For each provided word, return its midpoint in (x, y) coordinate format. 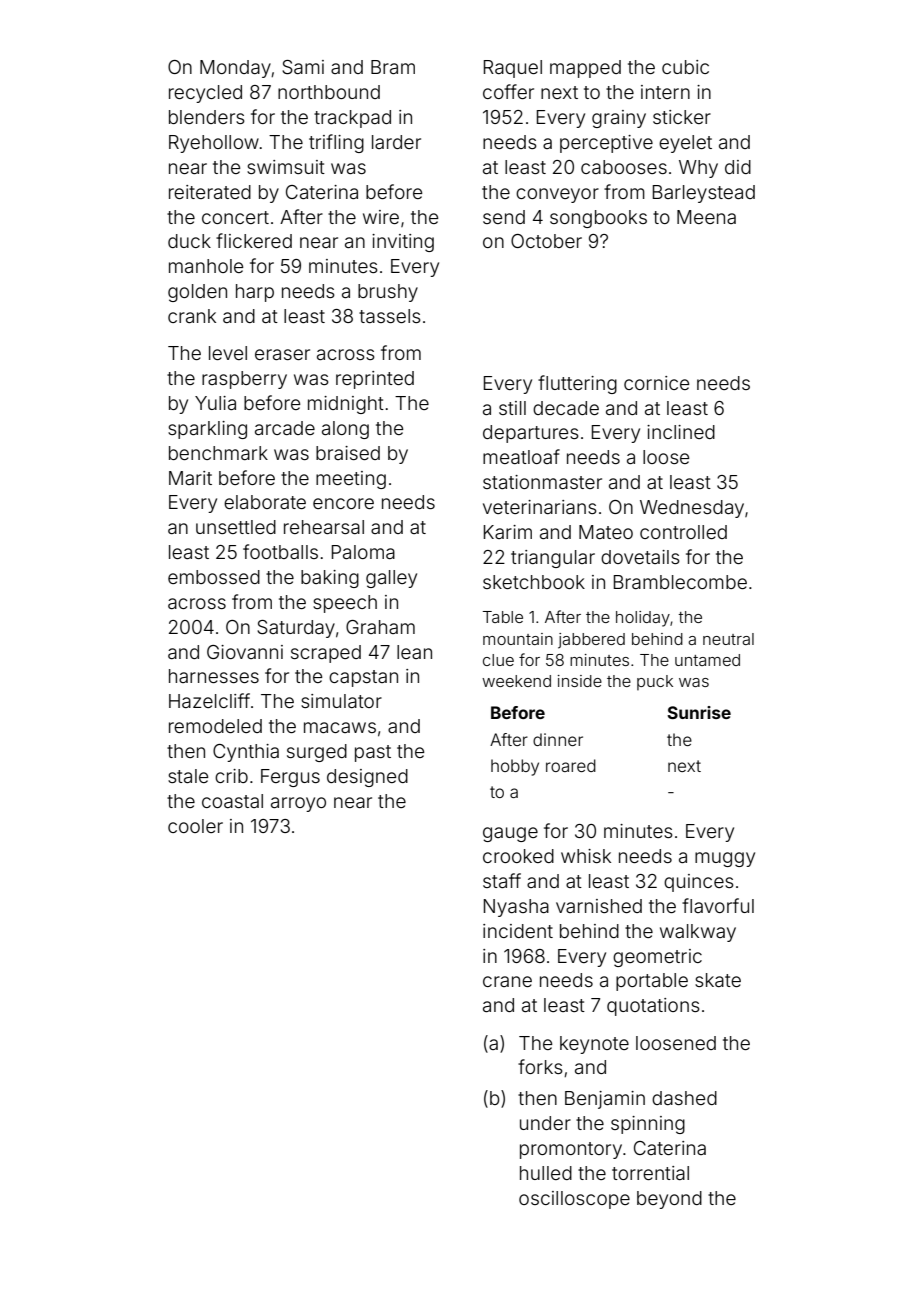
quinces (699, 883)
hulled (546, 1173)
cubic (685, 67)
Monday (235, 69)
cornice (656, 383)
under (545, 1123)
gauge (510, 834)
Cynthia (246, 753)
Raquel (513, 69)
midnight (346, 405)
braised (348, 453)
